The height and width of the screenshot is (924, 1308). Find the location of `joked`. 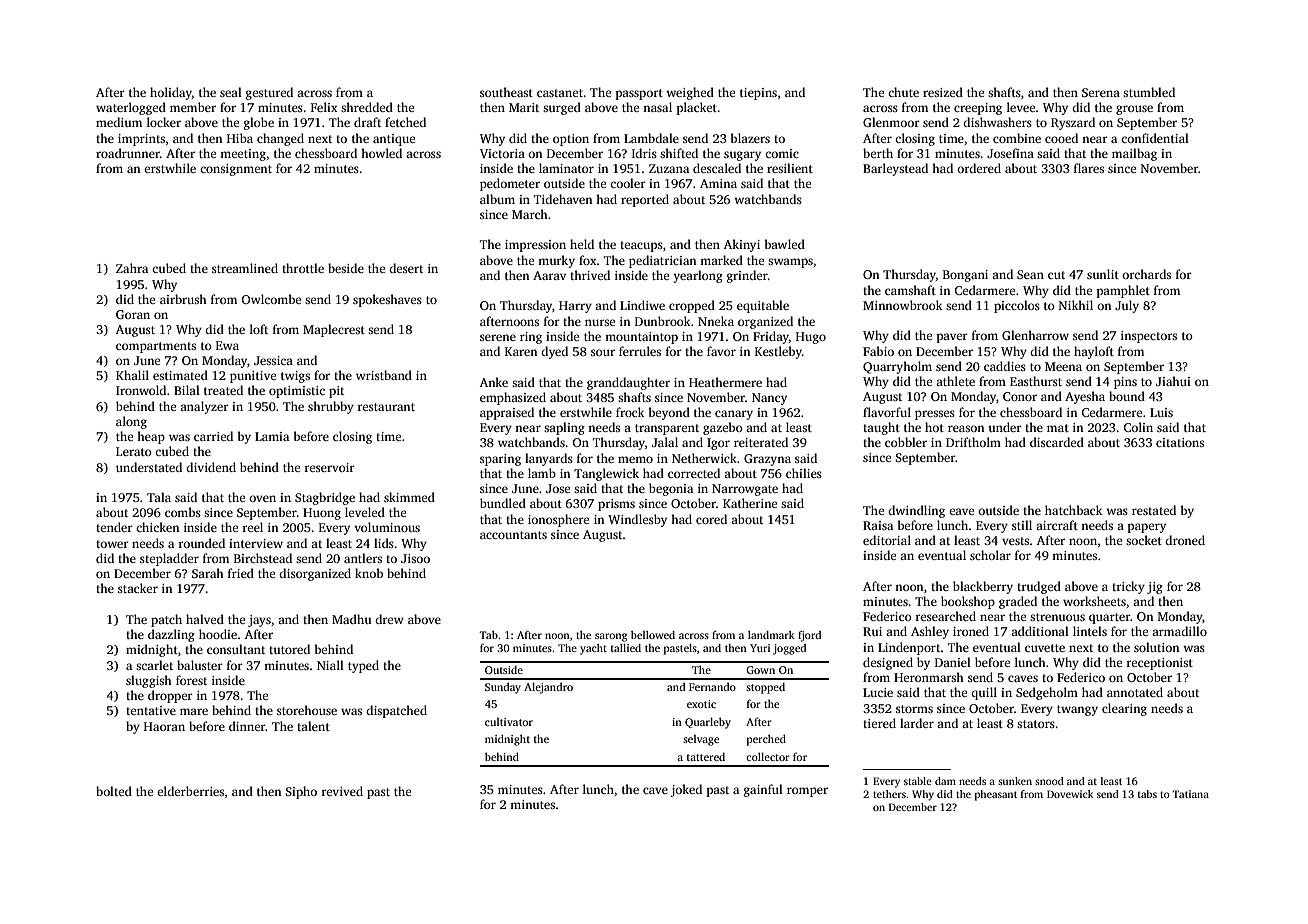

joked is located at coordinates (686, 790).
